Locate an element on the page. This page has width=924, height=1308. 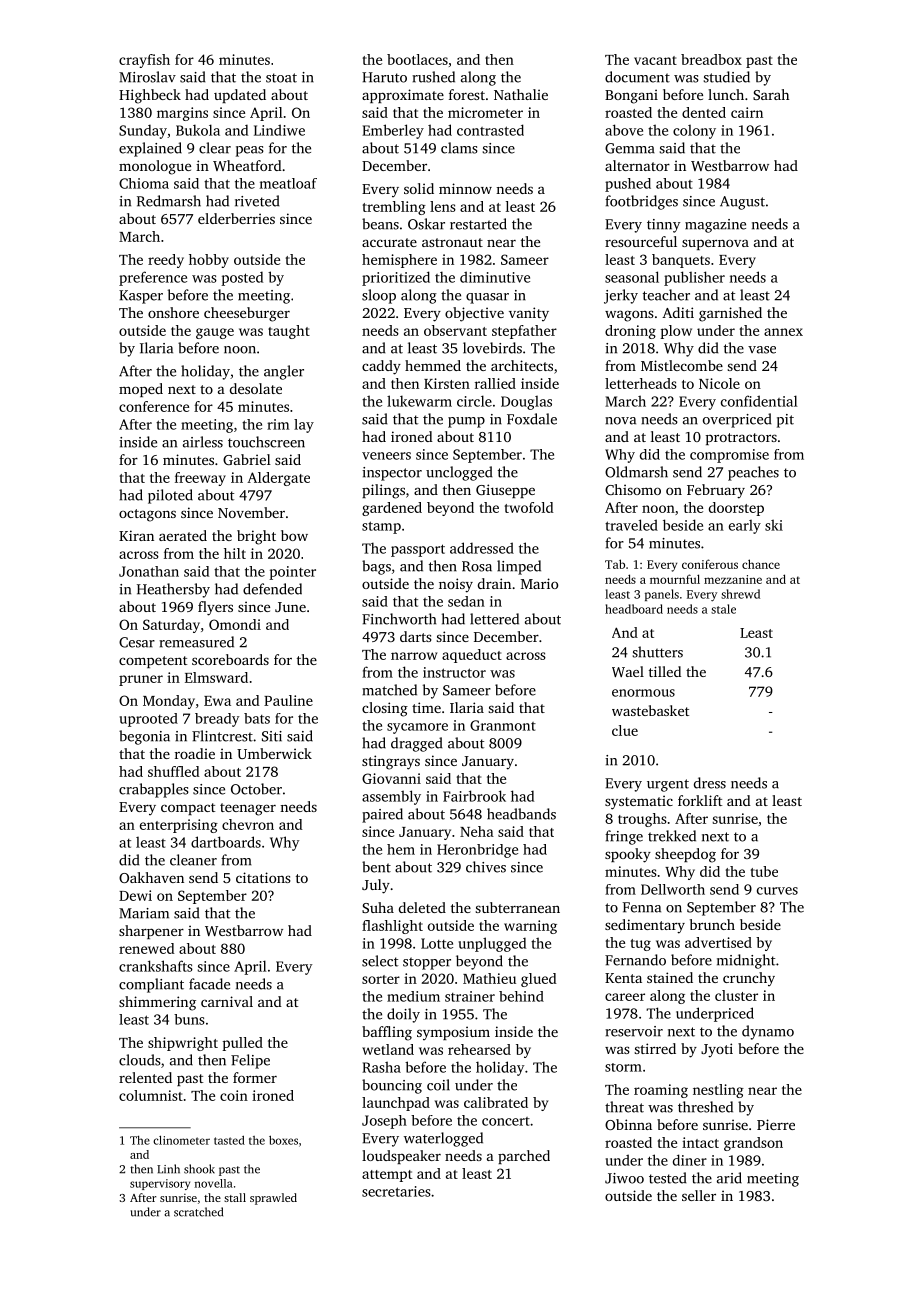
lovebirds is located at coordinates (492, 348).
